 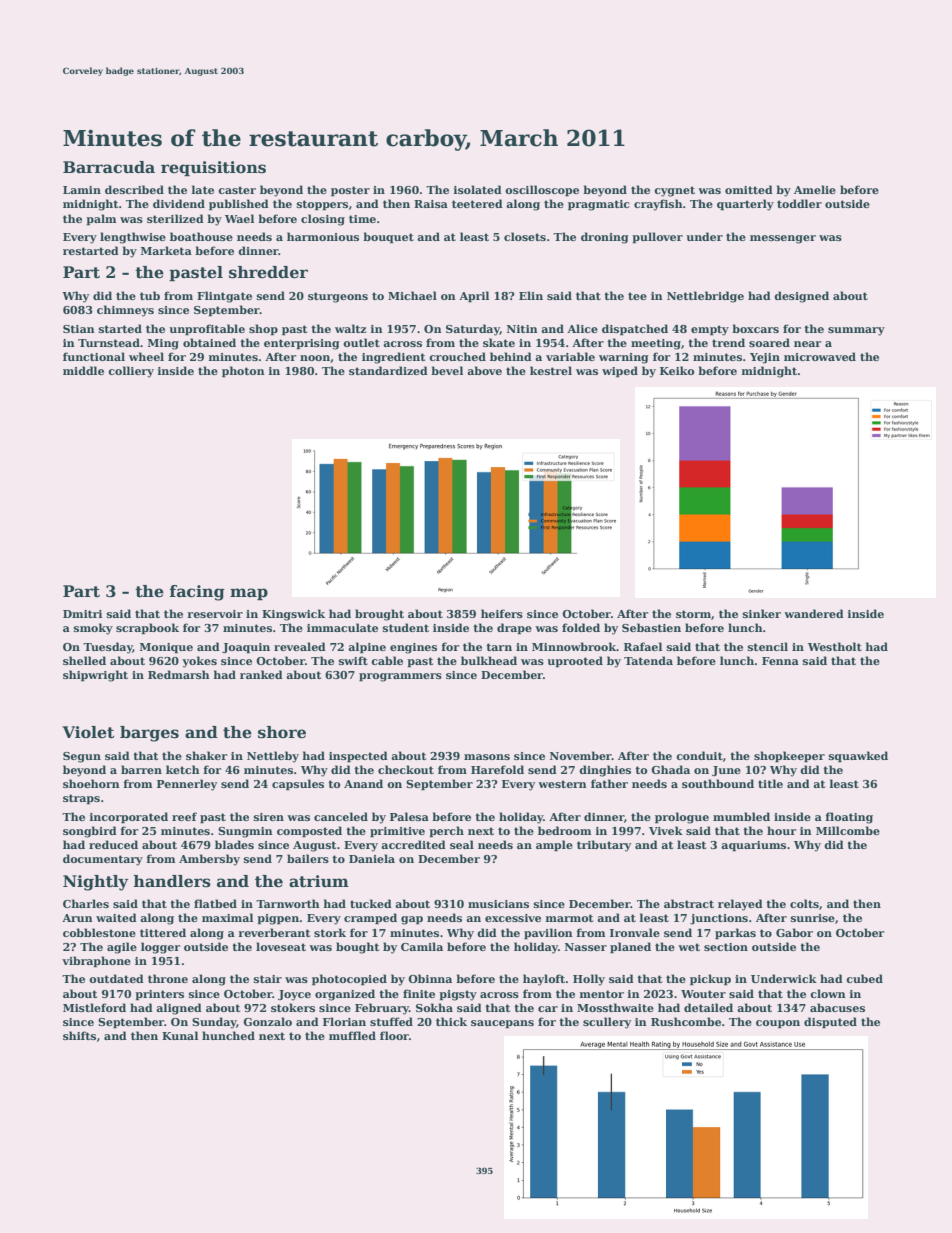 What do you see at coordinates (79, 1035) in the screenshot?
I see `shifts` at bounding box center [79, 1035].
